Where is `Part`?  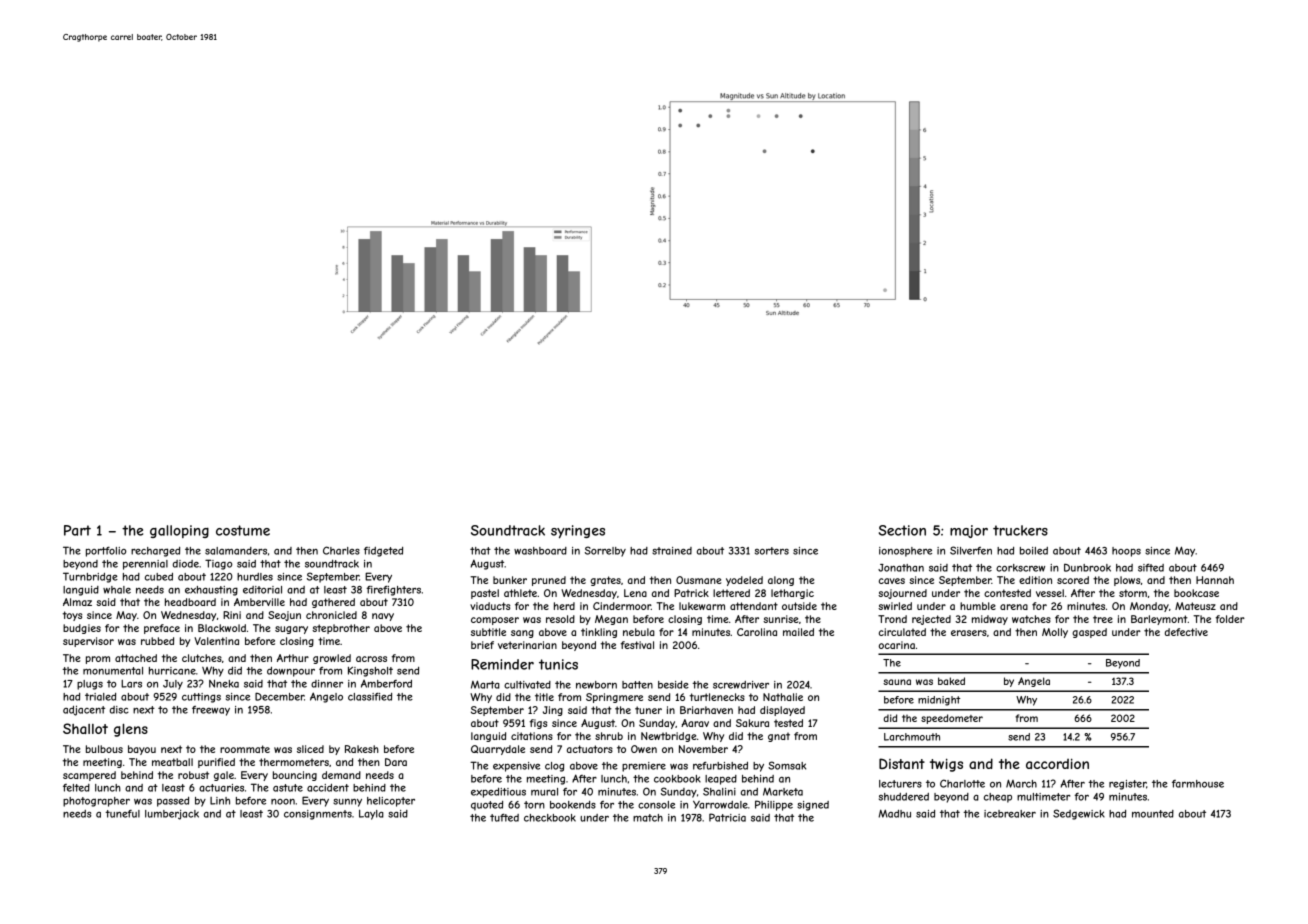
Part is located at coordinates (77, 530).
